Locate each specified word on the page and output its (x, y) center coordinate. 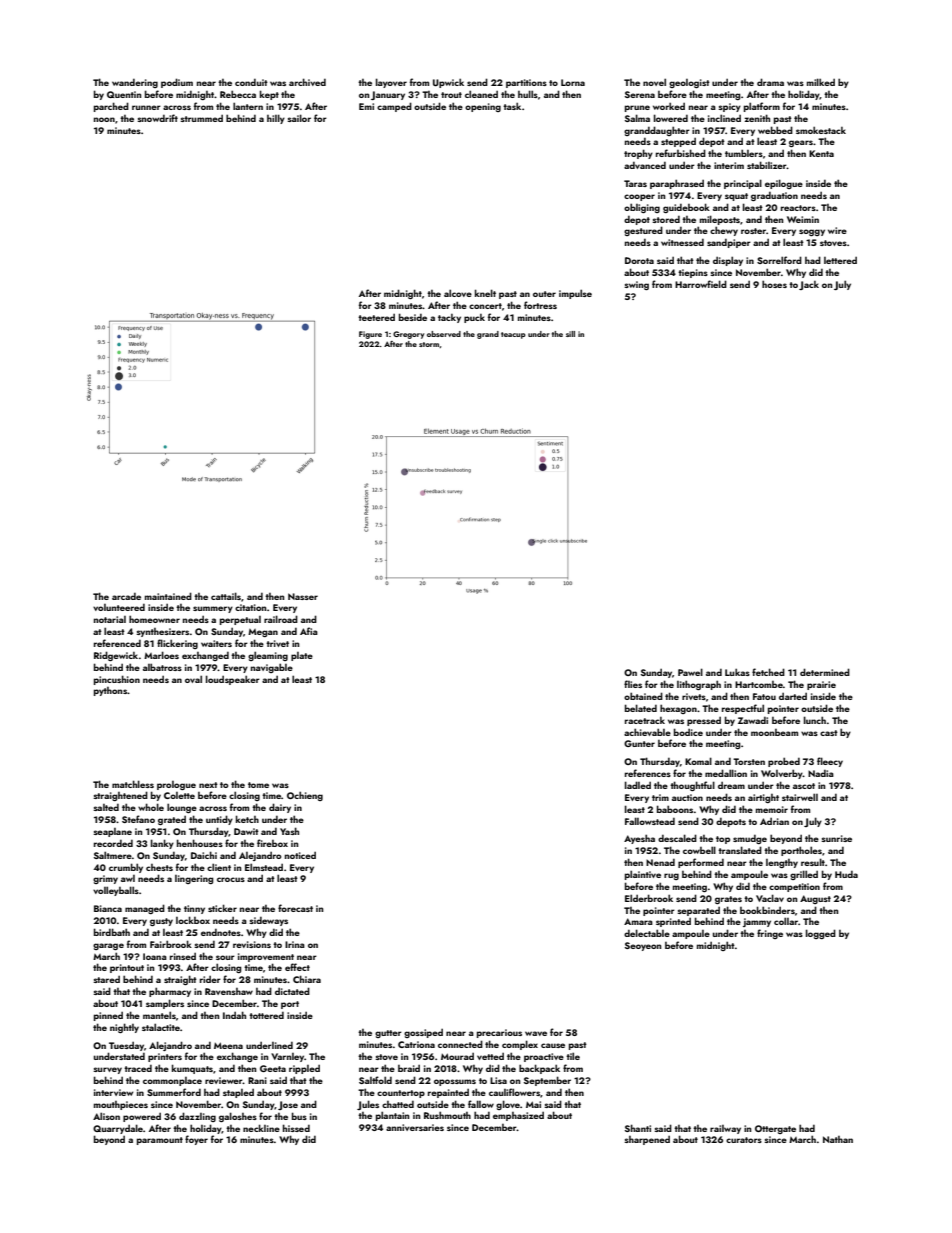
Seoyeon (643, 946)
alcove (458, 293)
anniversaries (415, 1127)
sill (570, 334)
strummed (201, 118)
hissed (296, 1128)
